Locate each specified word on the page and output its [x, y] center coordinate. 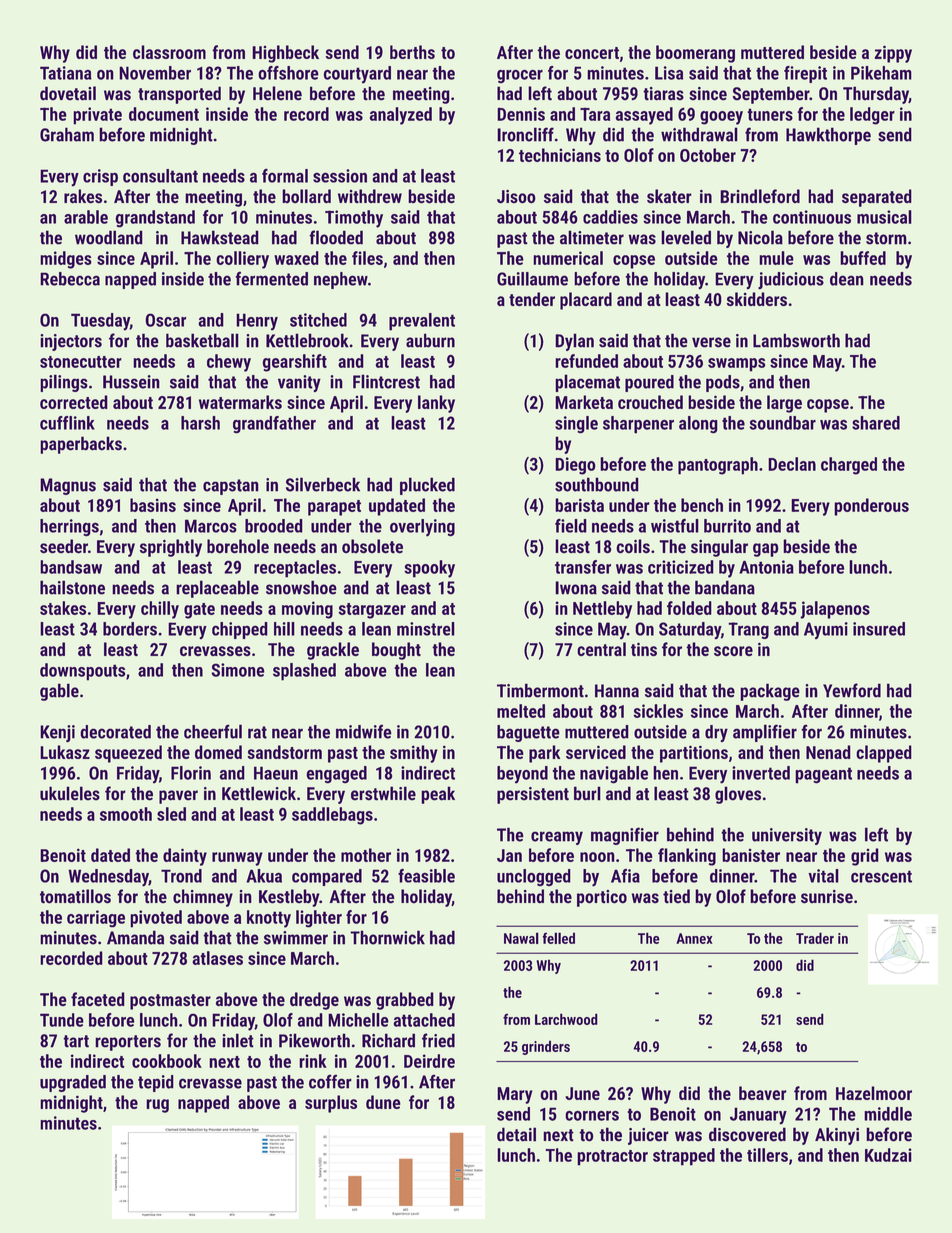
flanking [687, 857]
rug [157, 1106]
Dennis [521, 114]
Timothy [354, 219]
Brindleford [760, 196]
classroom [169, 52]
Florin [191, 773]
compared [327, 877]
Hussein [131, 382]
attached [424, 1020]
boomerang [695, 54]
